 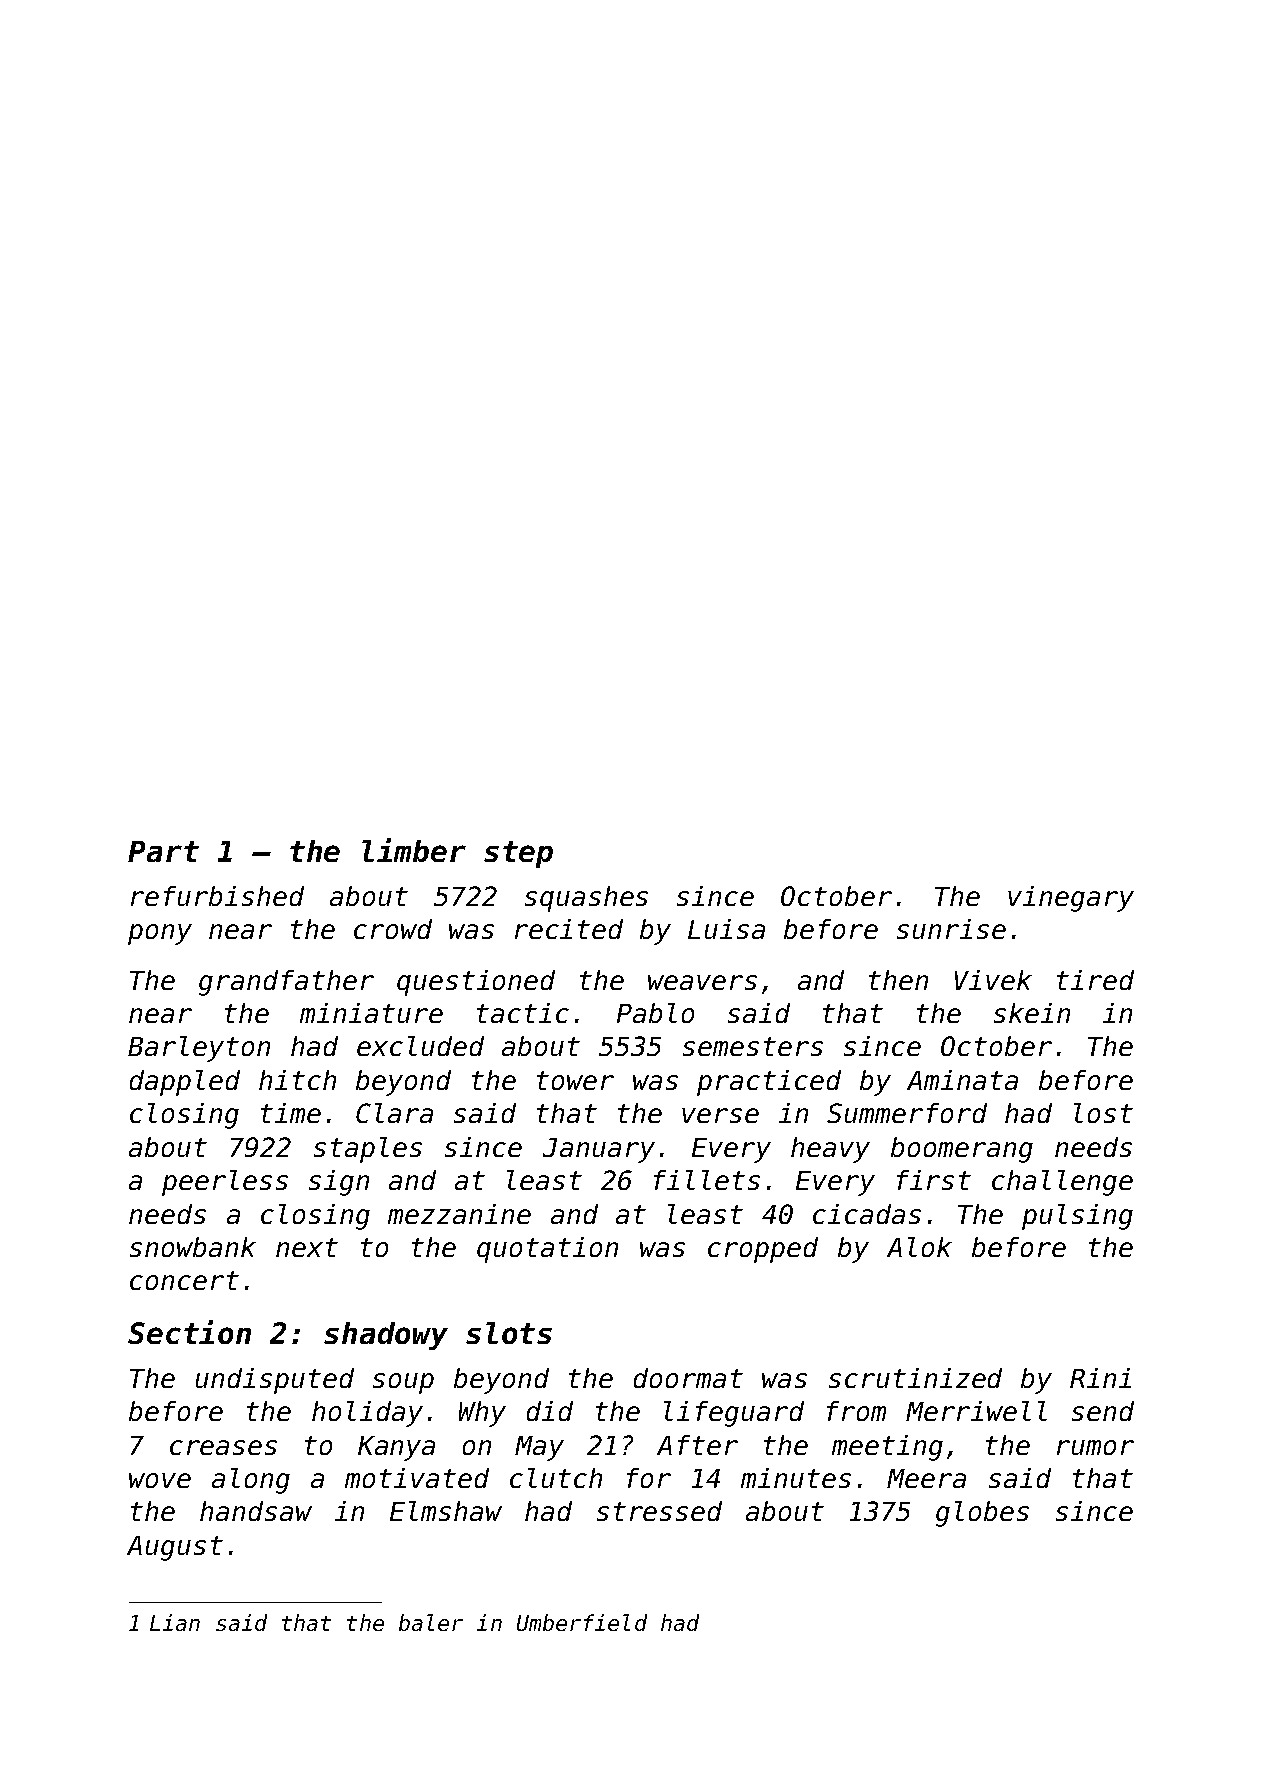 What do you see at coordinates (175, 1622) in the screenshot?
I see `Lian` at bounding box center [175, 1622].
